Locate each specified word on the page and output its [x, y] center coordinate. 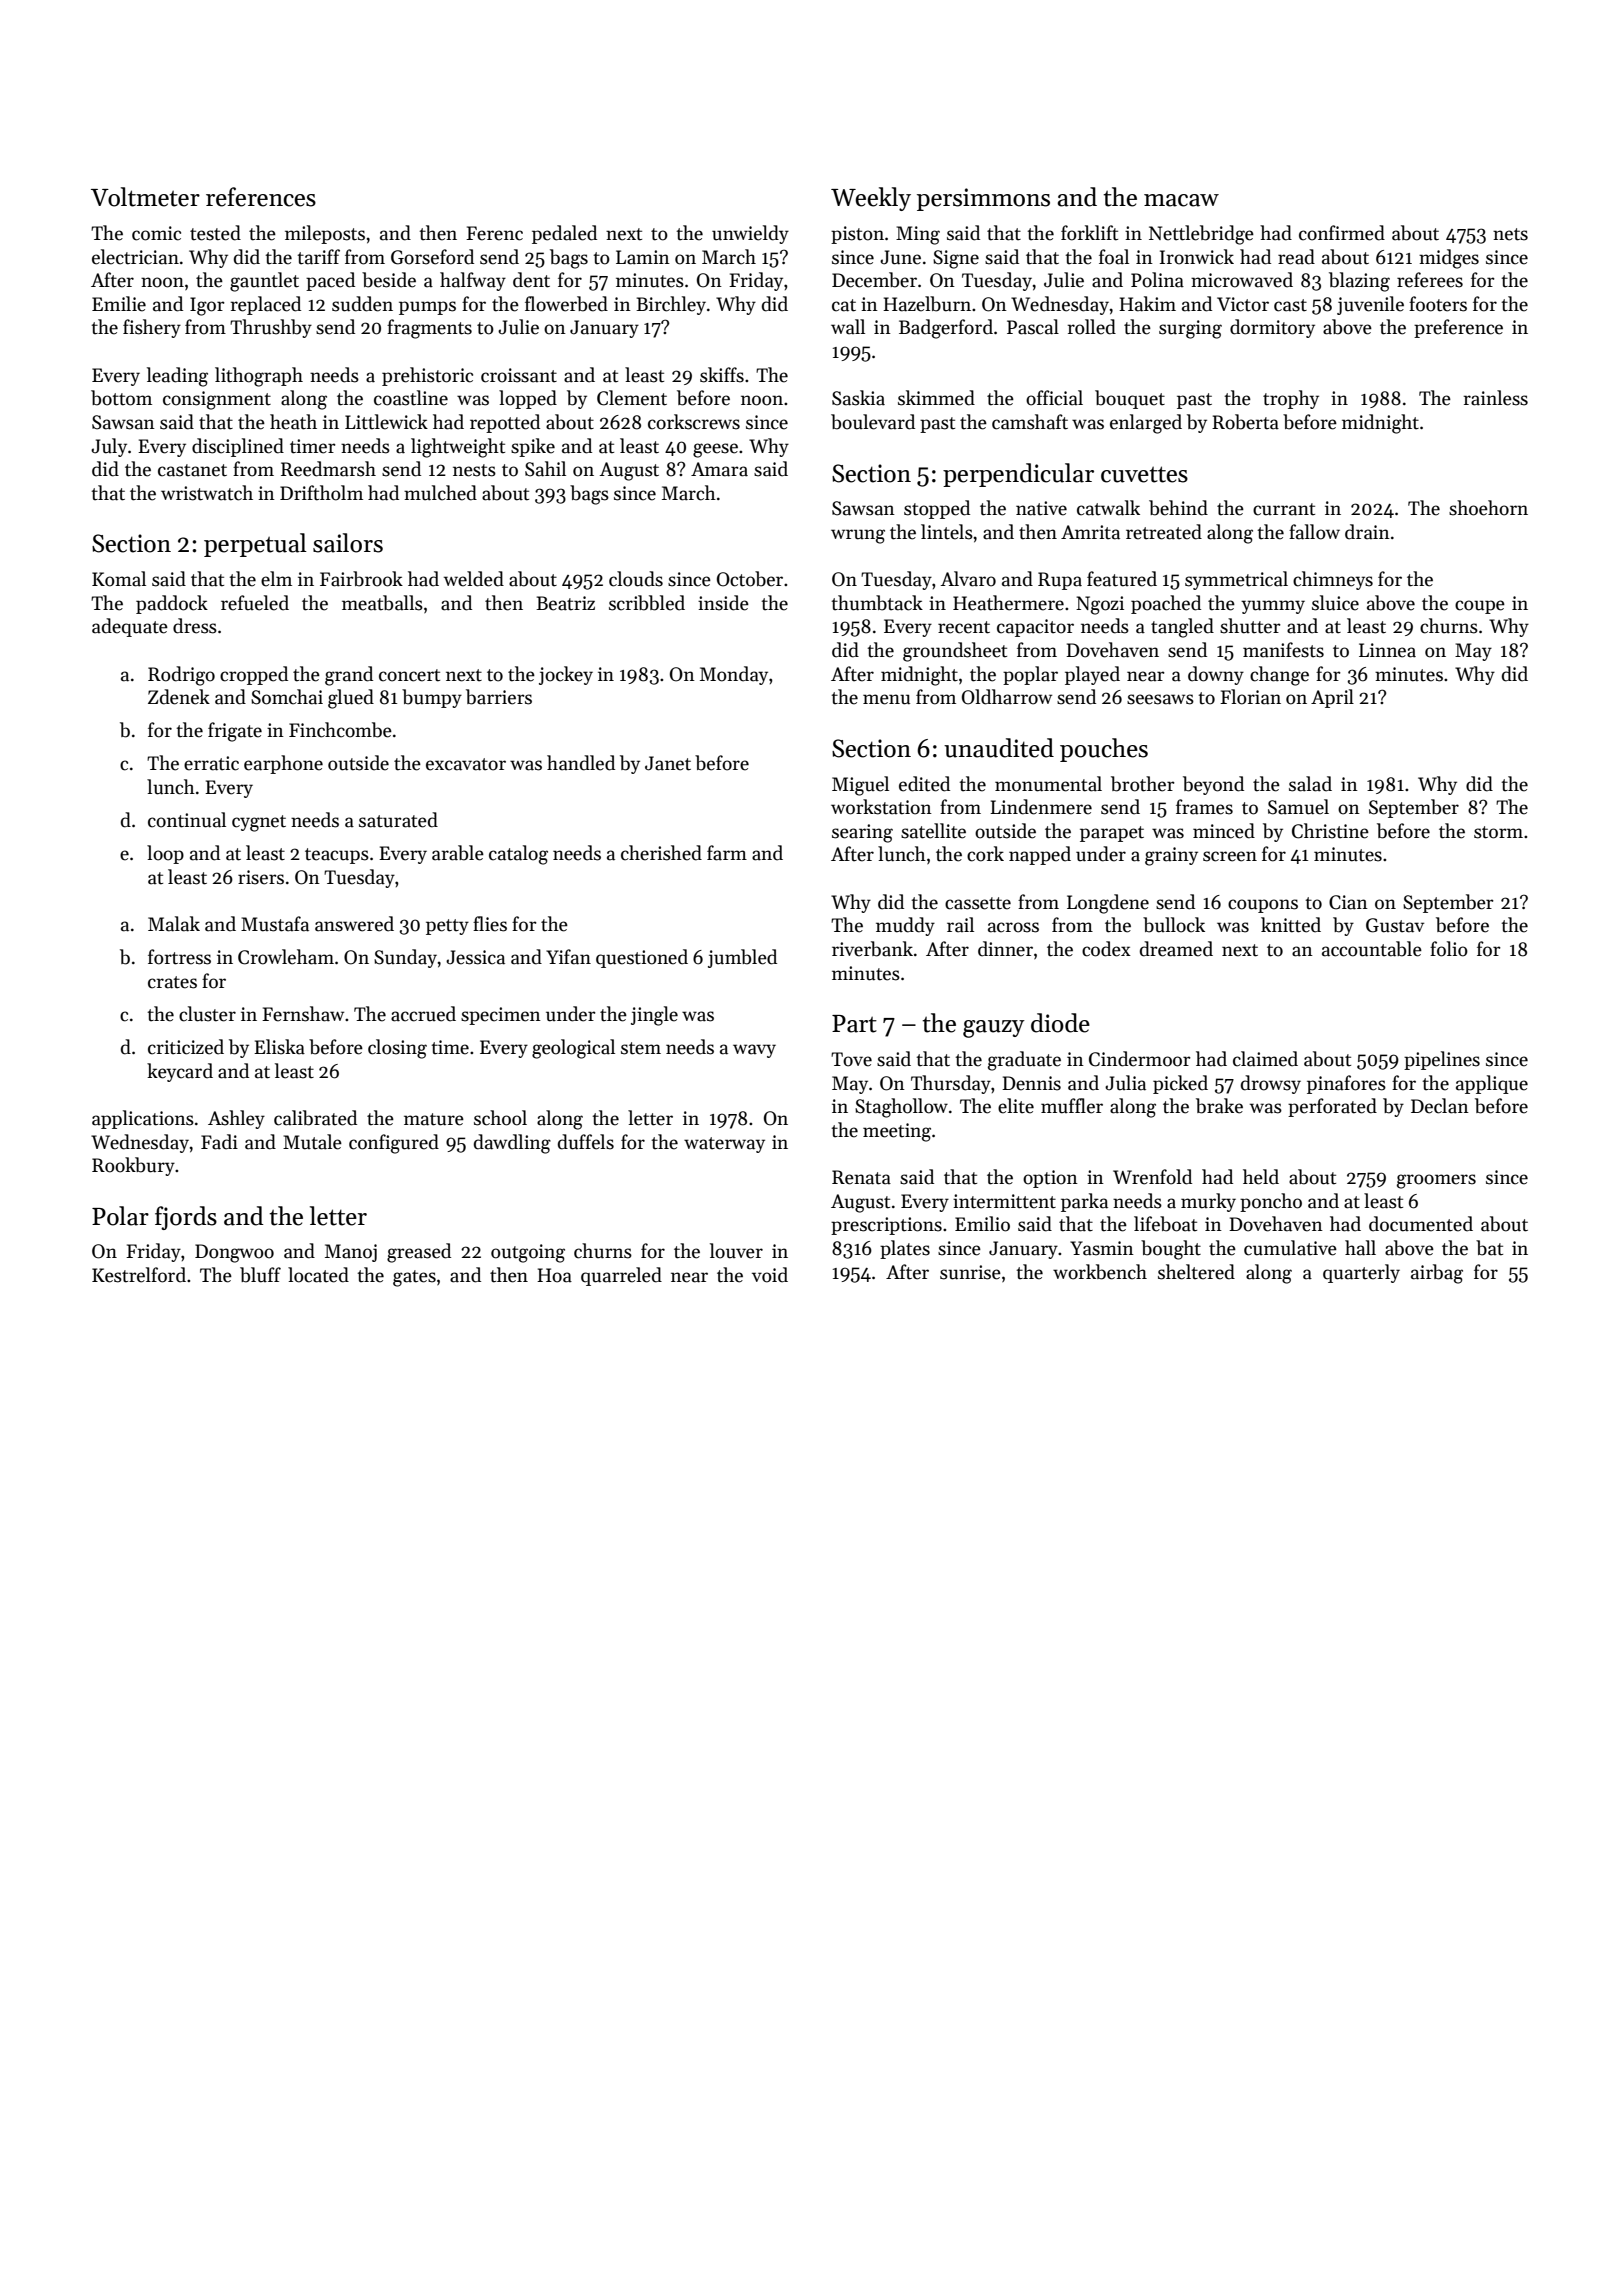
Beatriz [565, 603]
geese [715, 450]
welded [474, 579]
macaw [1181, 200]
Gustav [1395, 925]
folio [1449, 949]
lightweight [458, 448]
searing [862, 833]
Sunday [405, 958]
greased [419, 1253]
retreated [1164, 532]
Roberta [1245, 422]
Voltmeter [145, 197]
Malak [174, 924]
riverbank [872, 949]
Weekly [871, 199]
